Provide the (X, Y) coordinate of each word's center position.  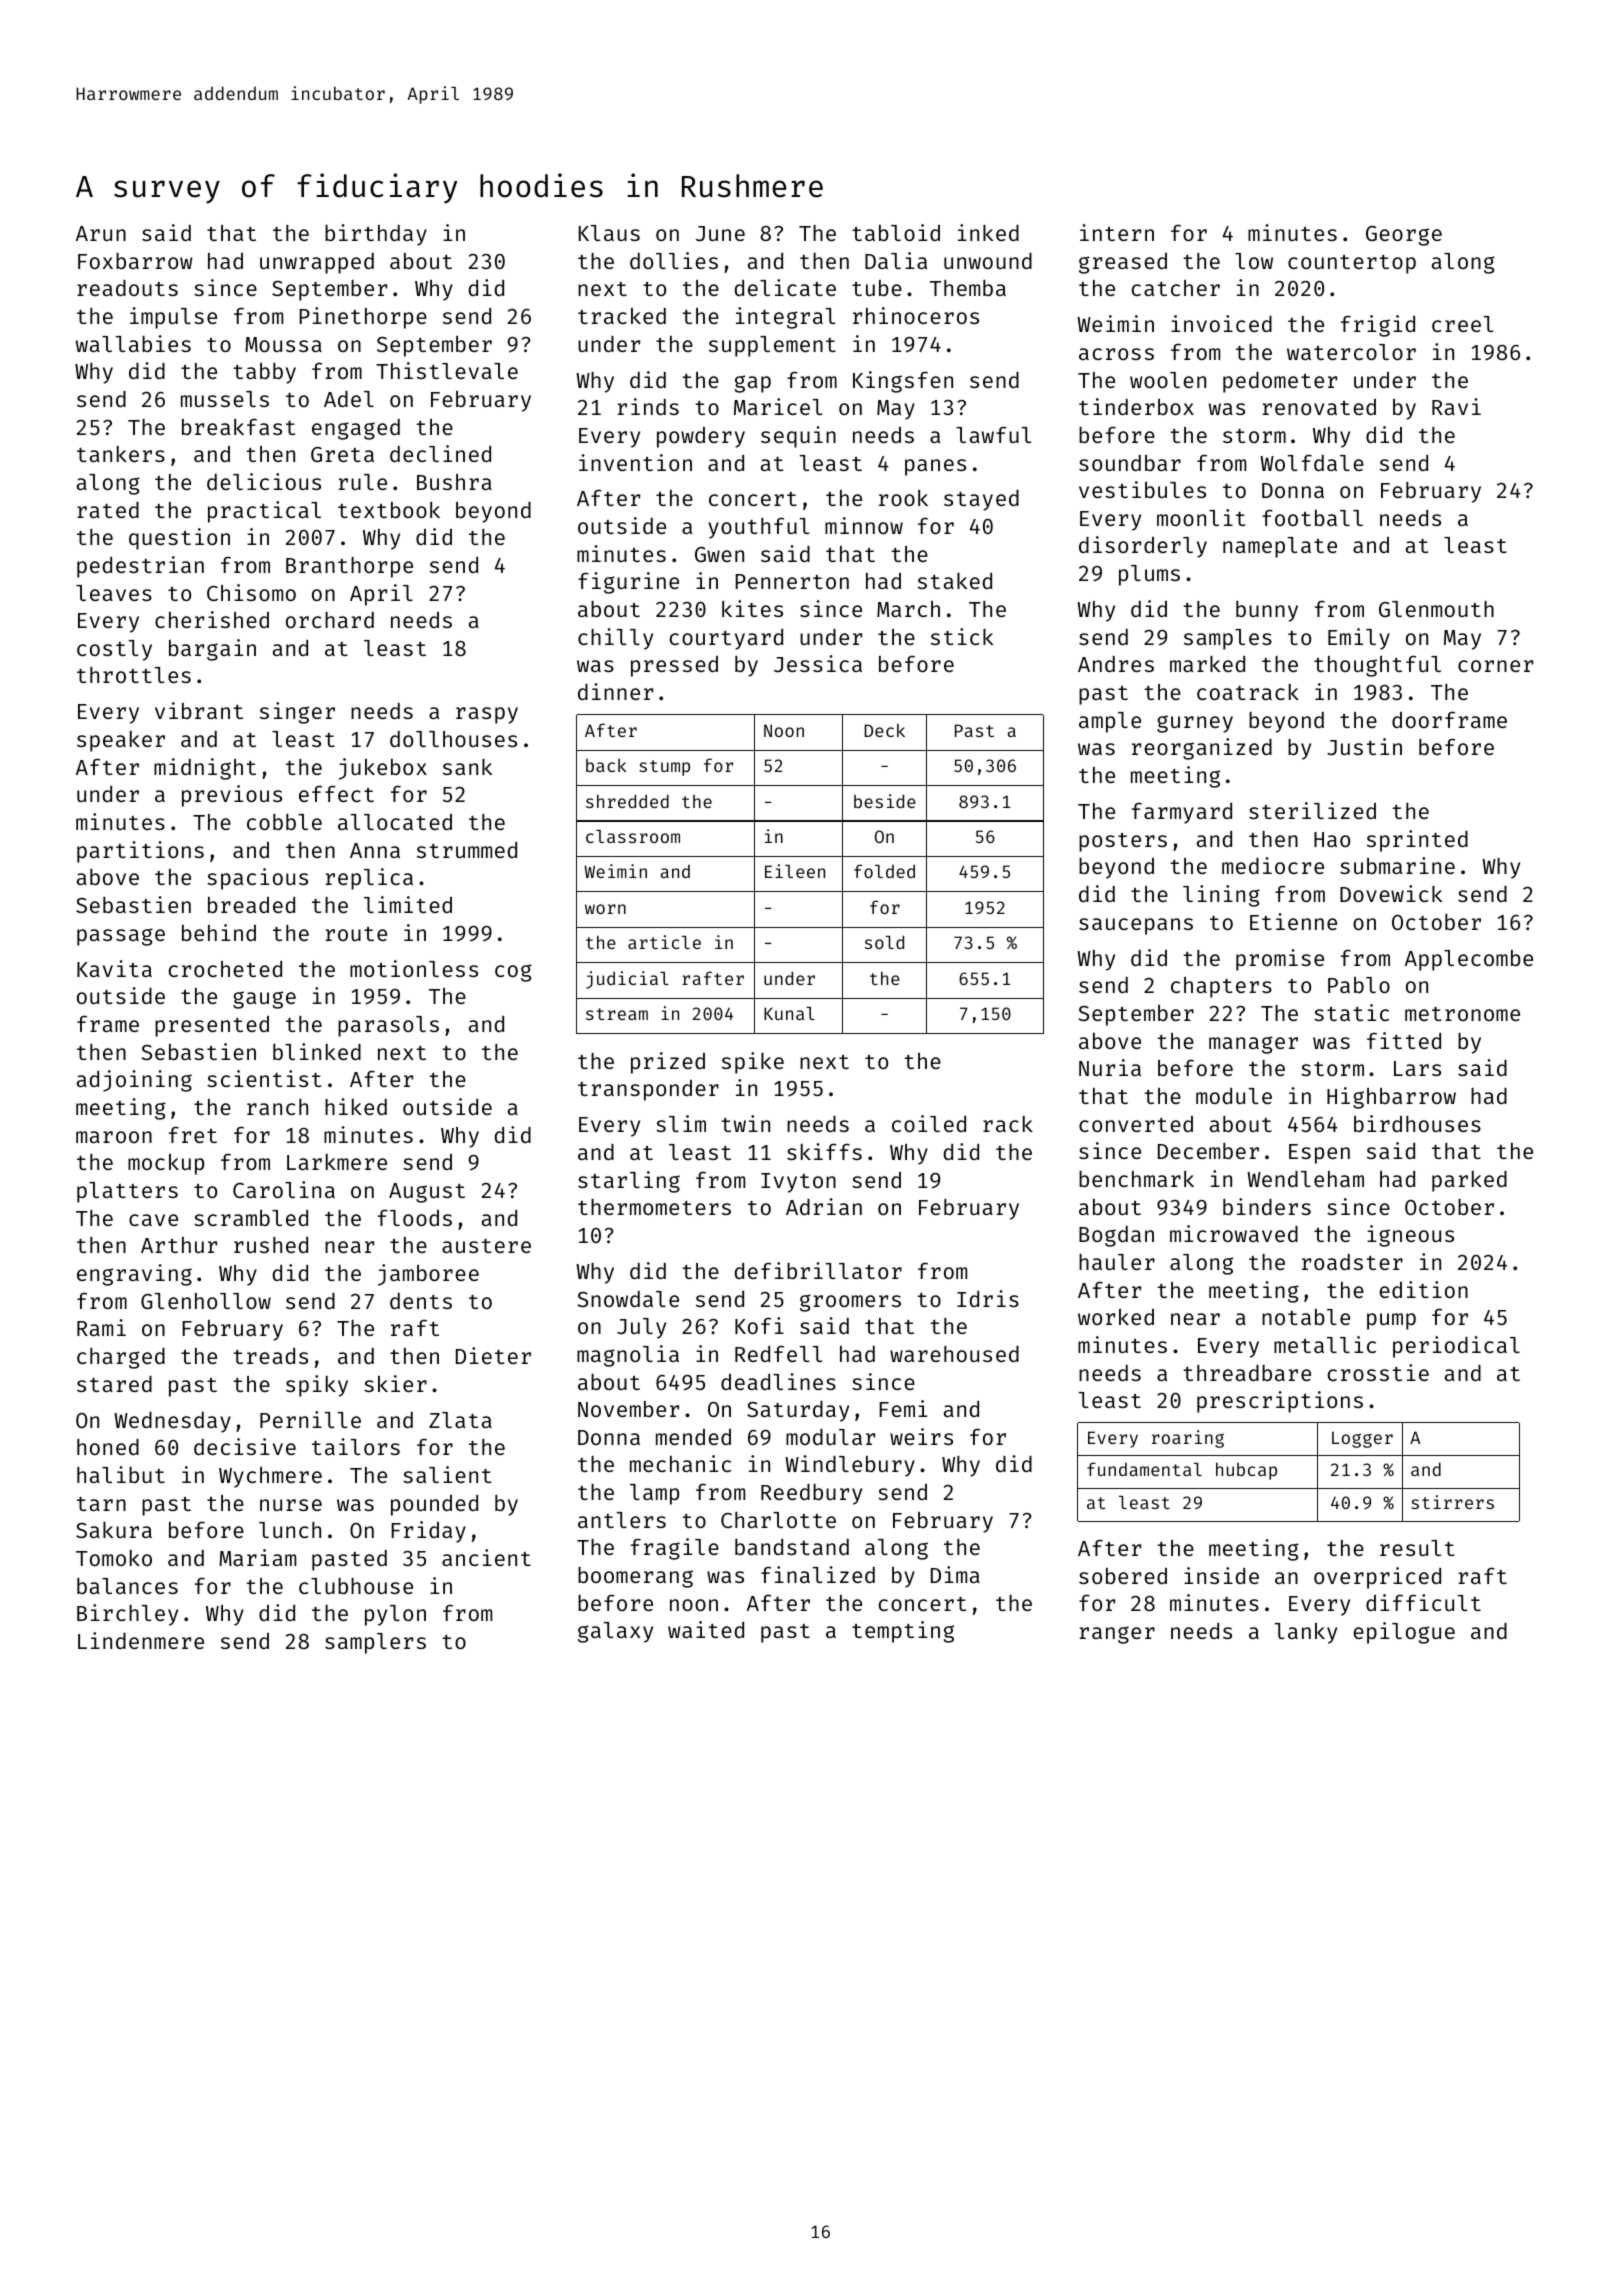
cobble (284, 822)
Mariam (257, 1557)
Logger (1362, 1439)
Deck (884, 730)
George (1404, 236)
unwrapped (317, 263)
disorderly (1143, 547)
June (720, 233)
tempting (903, 1632)
